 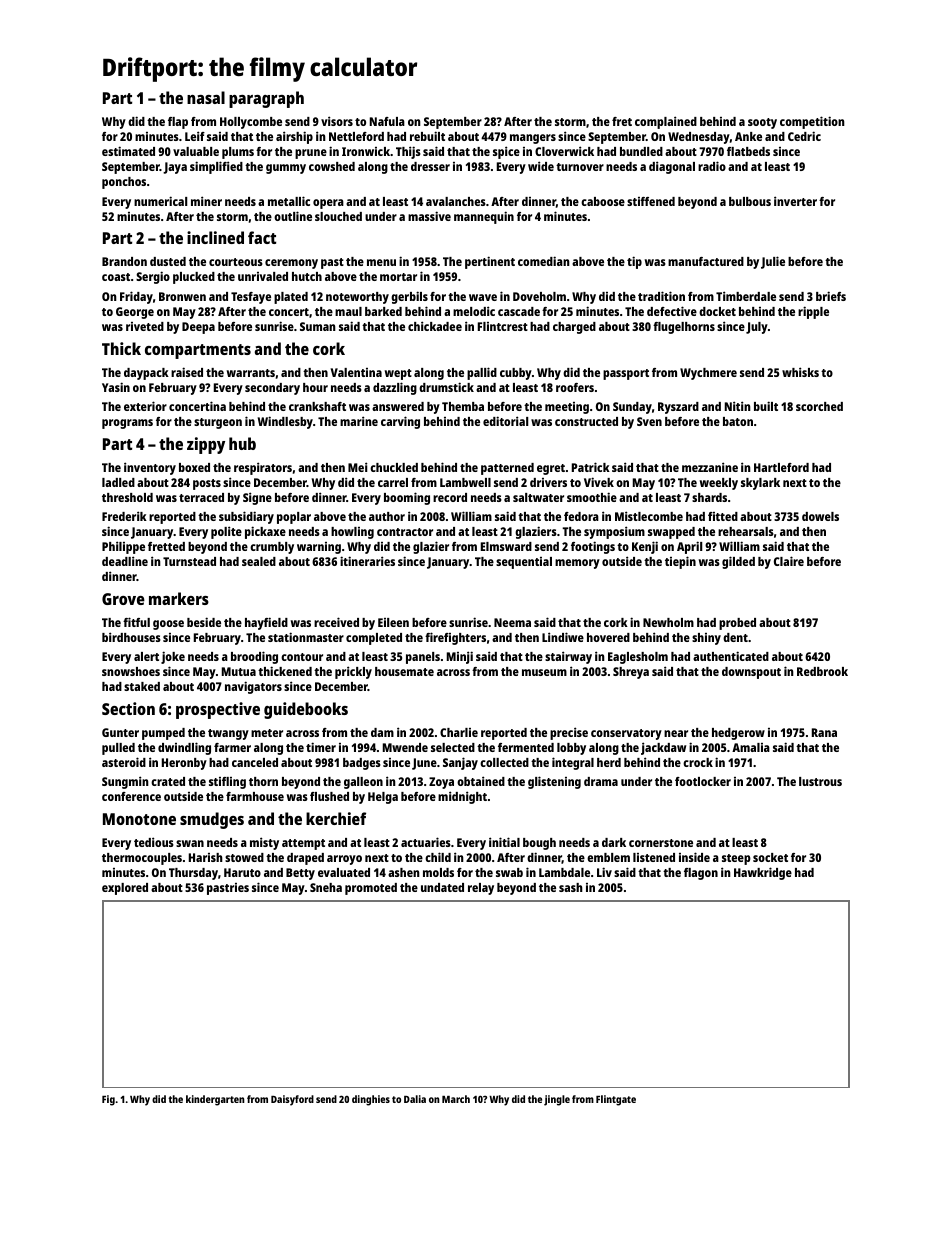 I want to click on bough, so click(x=539, y=844).
